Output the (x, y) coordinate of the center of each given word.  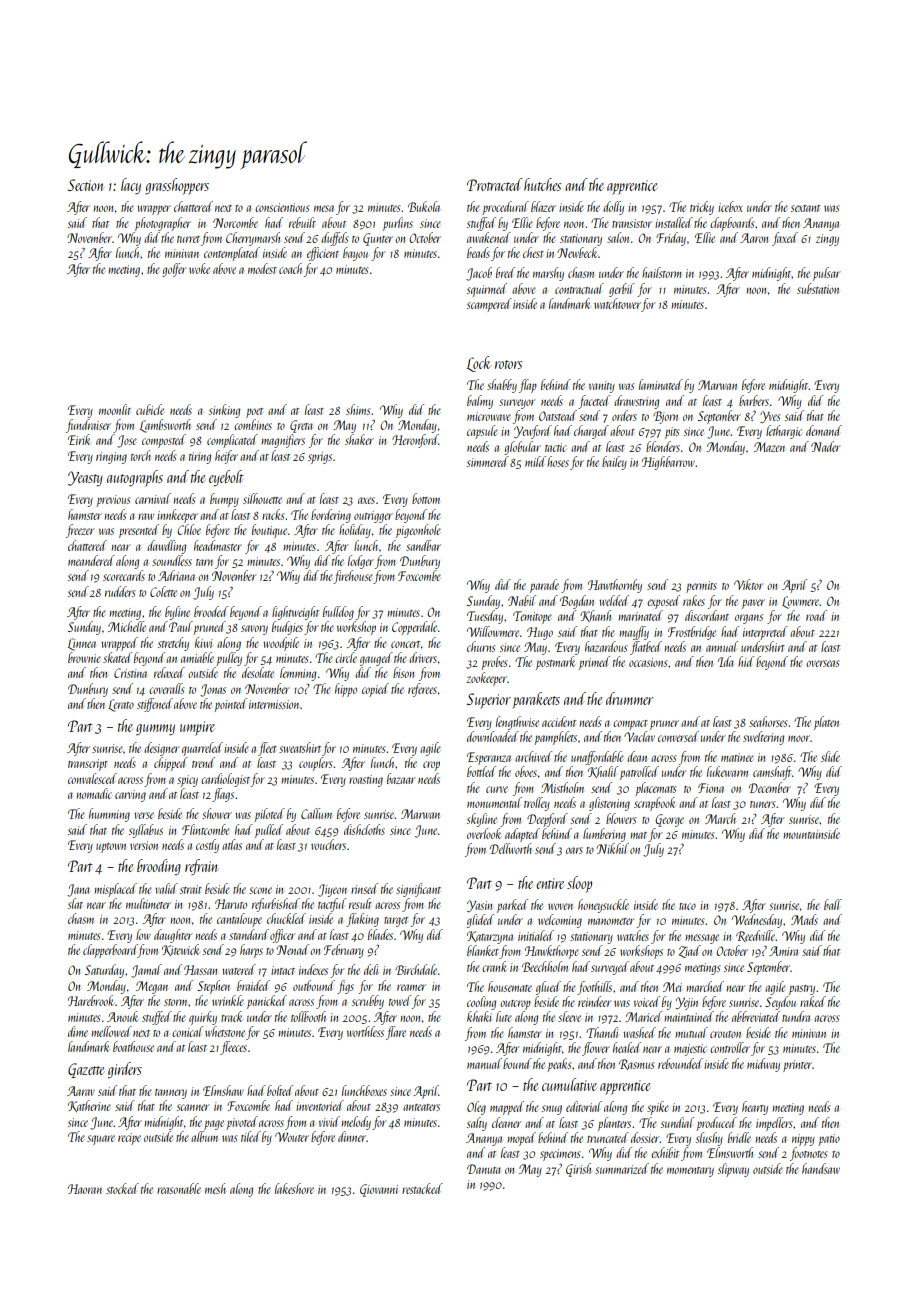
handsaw (821, 1168)
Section (86, 185)
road (816, 615)
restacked (422, 1188)
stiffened (155, 705)
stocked (122, 1188)
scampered (489, 305)
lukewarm (727, 771)
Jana (78, 890)
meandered (91, 560)
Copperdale (414, 628)
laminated (661, 384)
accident (559, 721)
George (669, 820)
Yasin (479, 906)
